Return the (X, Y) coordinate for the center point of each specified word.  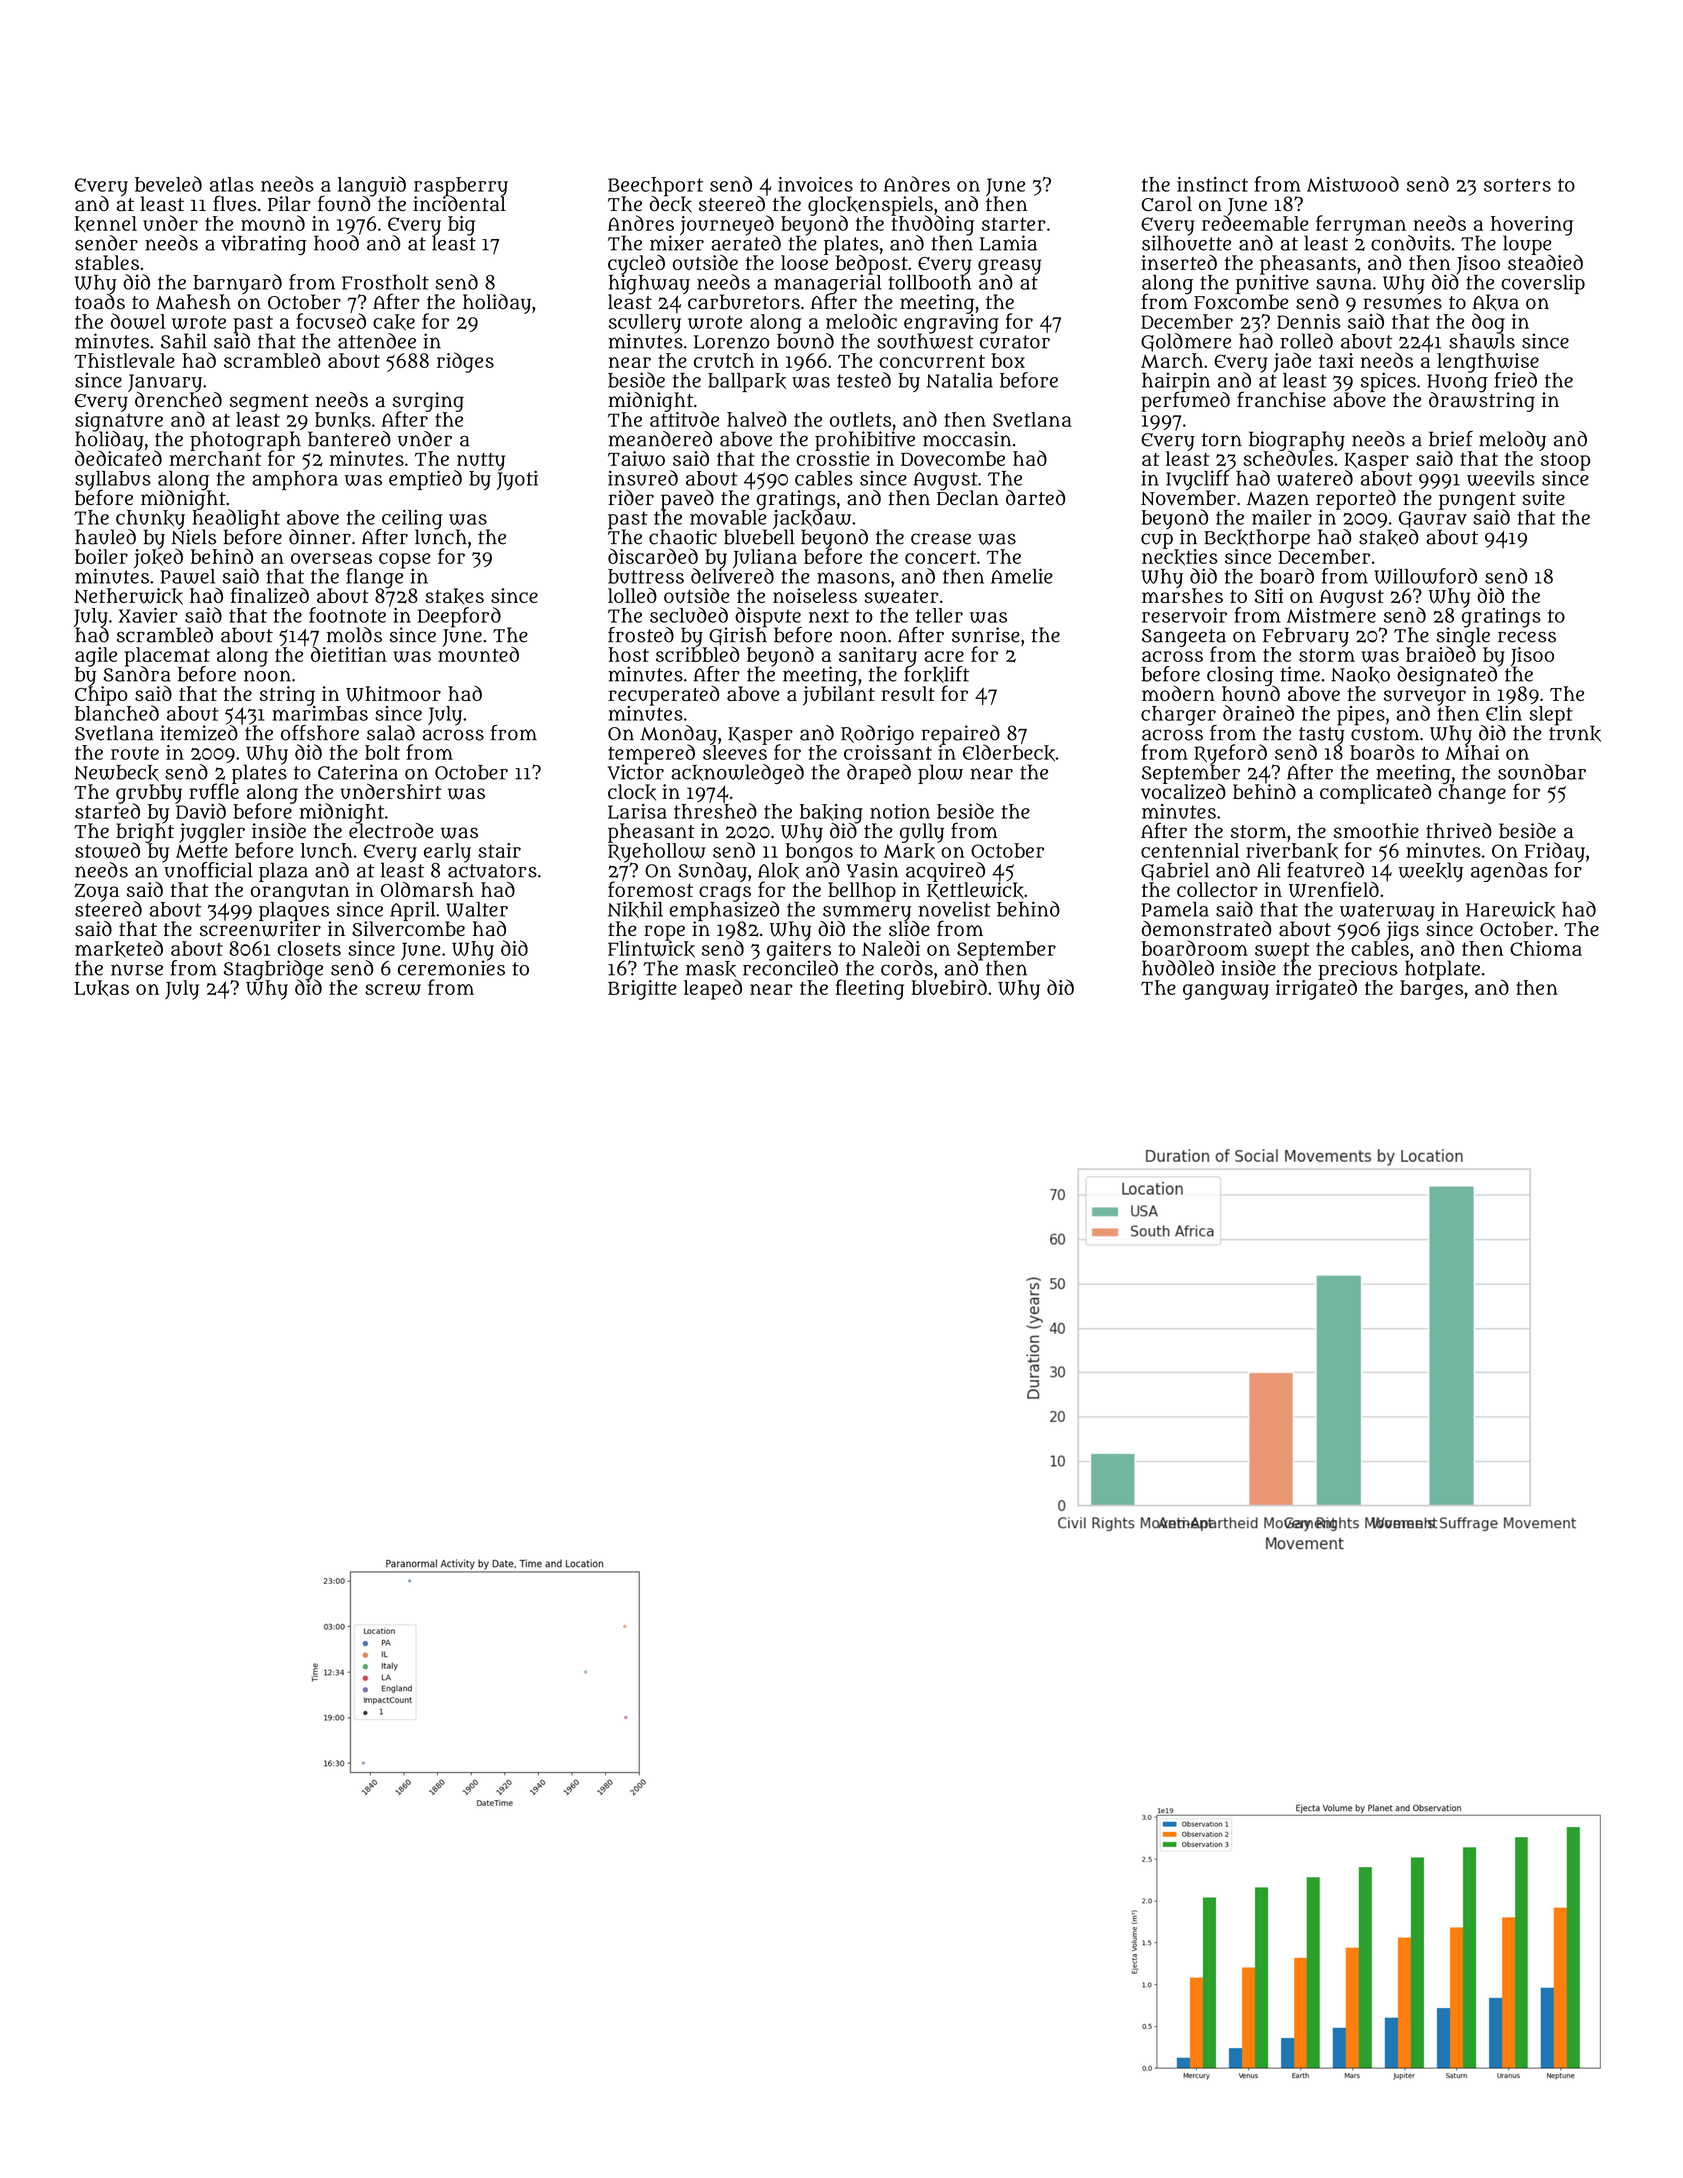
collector (1217, 889)
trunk (1575, 733)
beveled (168, 184)
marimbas (320, 713)
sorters (1517, 185)
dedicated (118, 458)
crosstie (833, 458)
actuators (492, 871)
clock (632, 792)
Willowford (1425, 576)
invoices (815, 184)
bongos (819, 852)
